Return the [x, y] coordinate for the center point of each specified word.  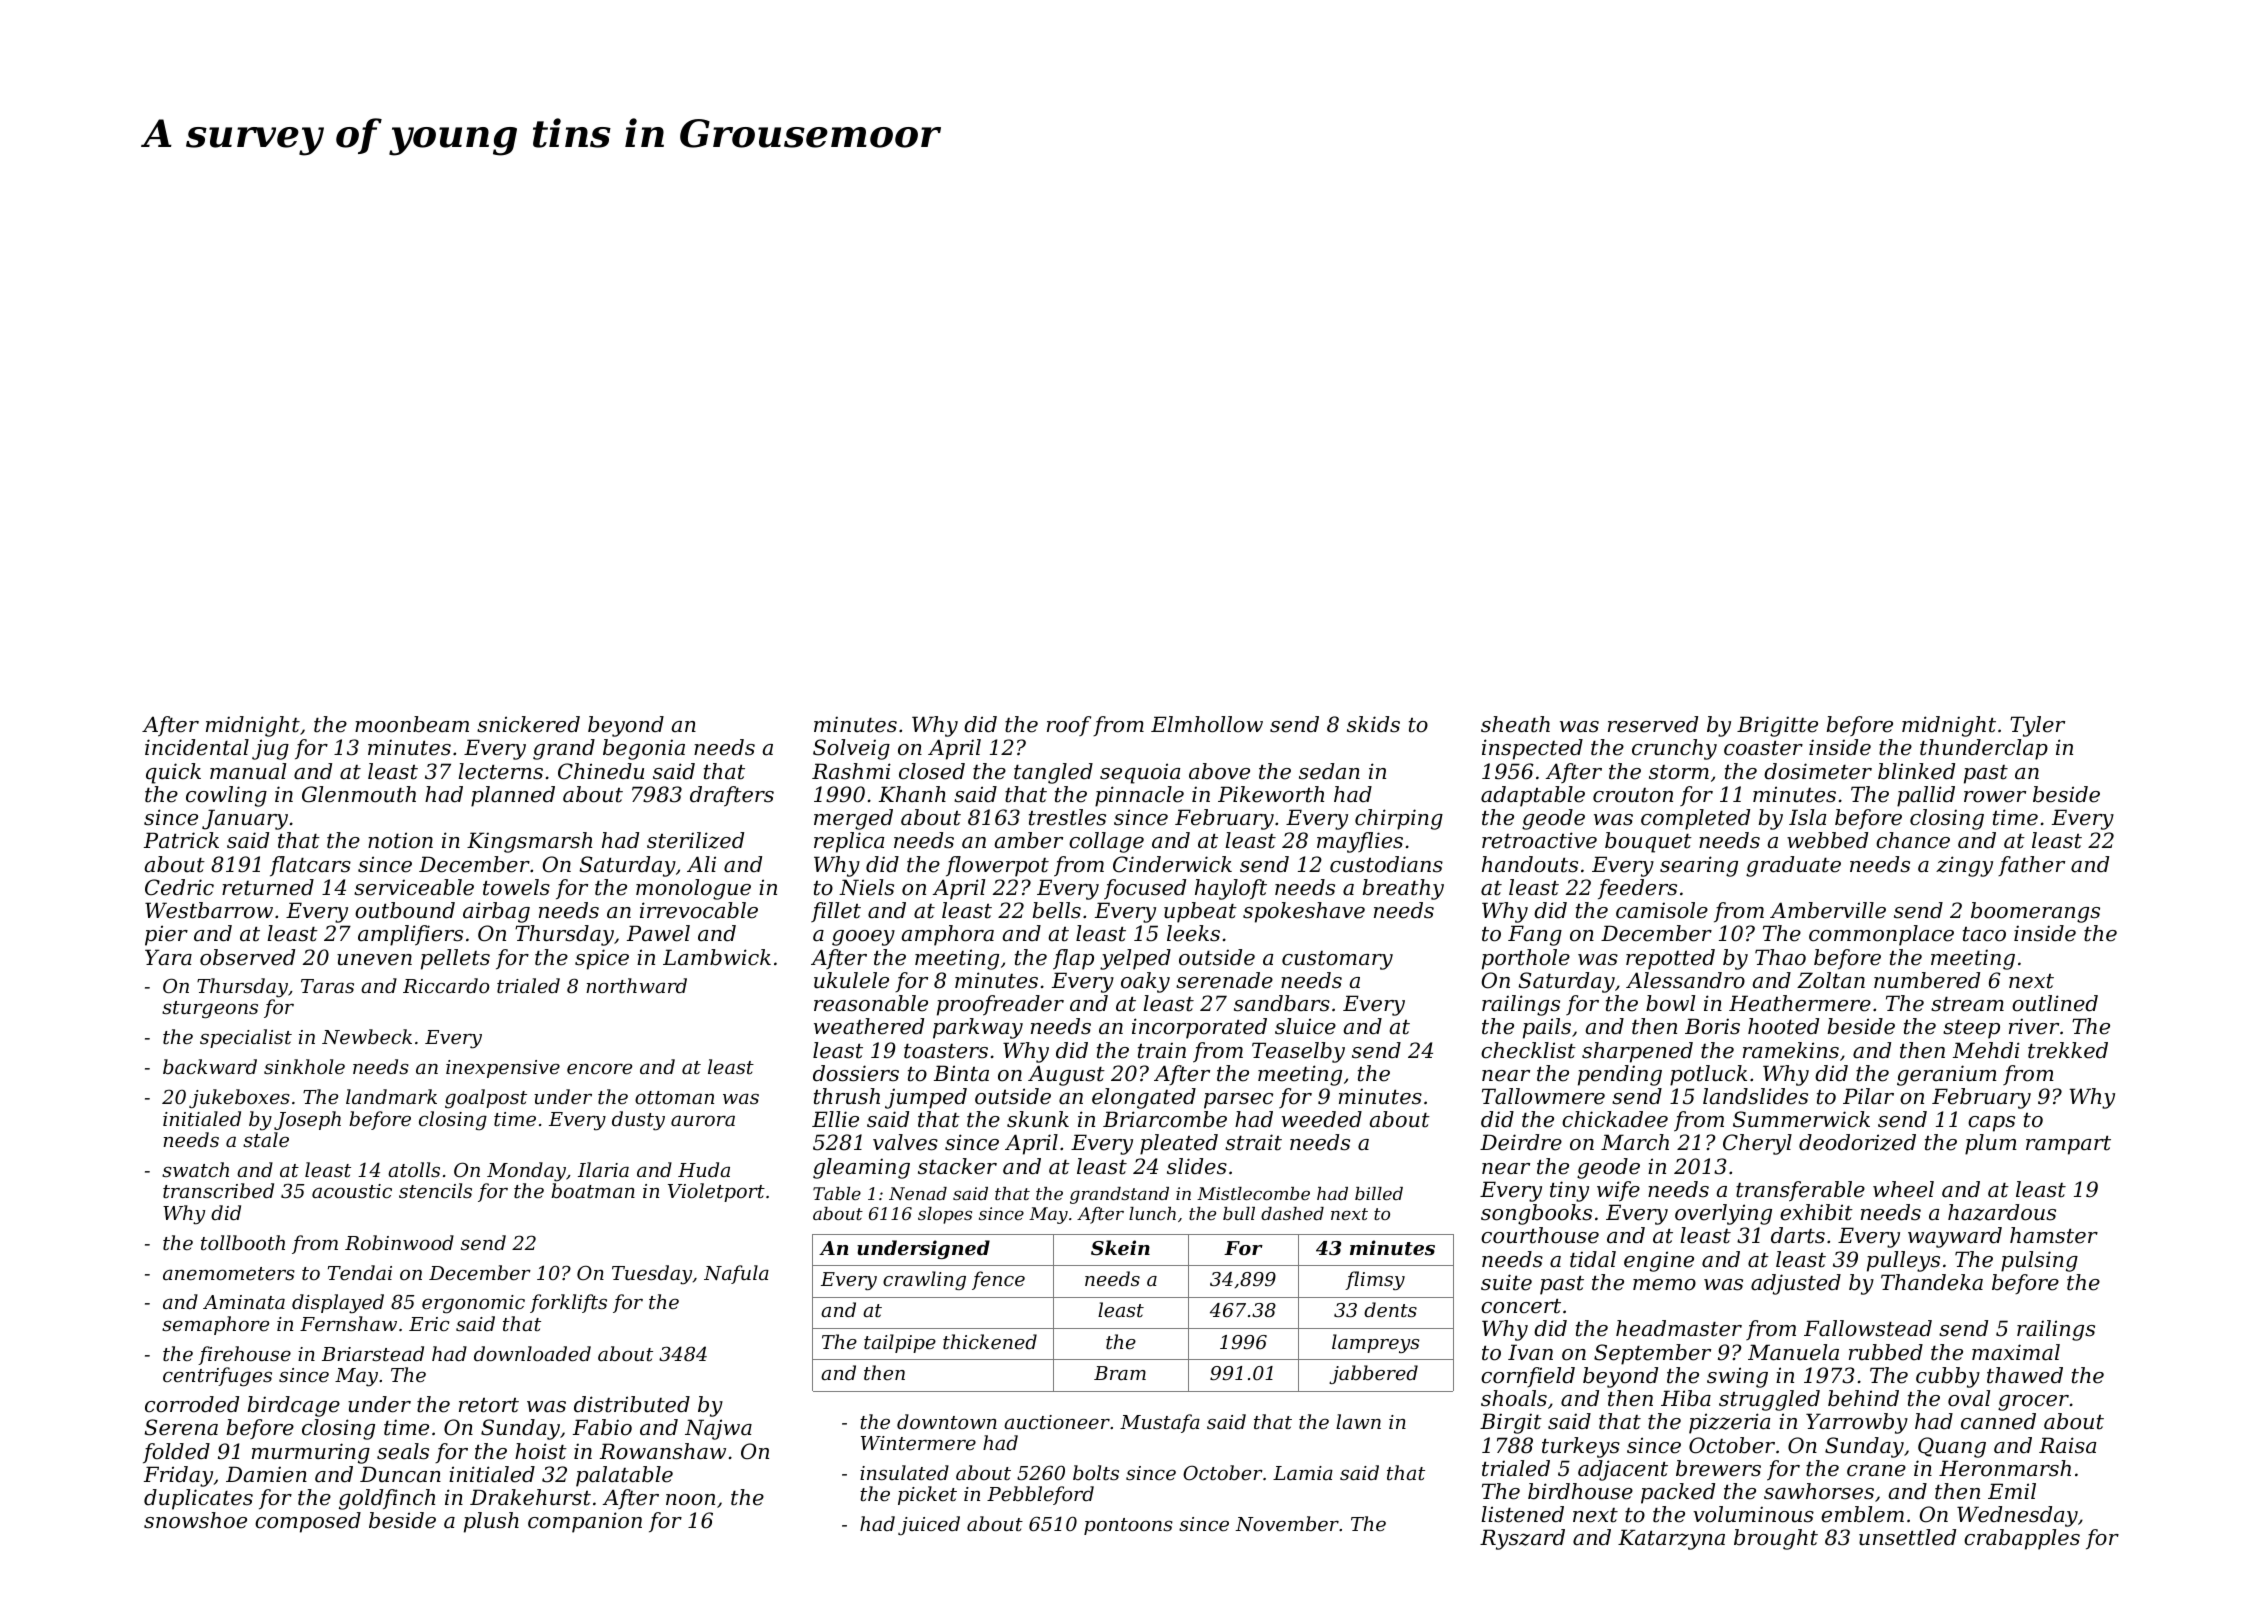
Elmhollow [1207, 724]
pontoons [1128, 1526]
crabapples [2022, 1539]
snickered [528, 724]
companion [585, 1522]
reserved [1653, 724]
